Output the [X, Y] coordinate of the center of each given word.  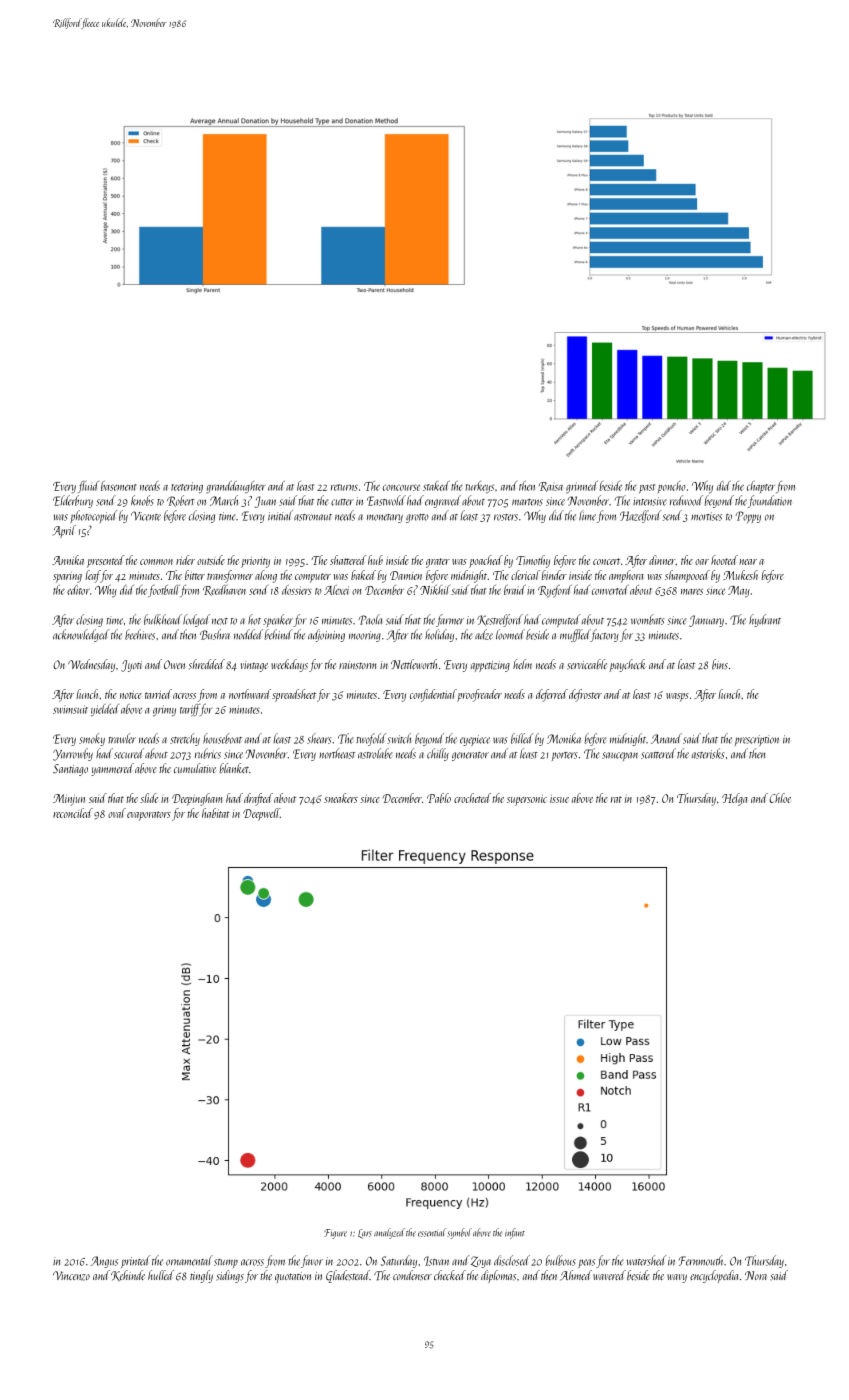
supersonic [527, 800]
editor [78, 590]
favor [312, 1261]
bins [720, 664]
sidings [230, 1276]
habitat [216, 813]
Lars [365, 1234]
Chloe [780, 798]
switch [399, 738]
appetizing [490, 666]
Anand [666, 738]
